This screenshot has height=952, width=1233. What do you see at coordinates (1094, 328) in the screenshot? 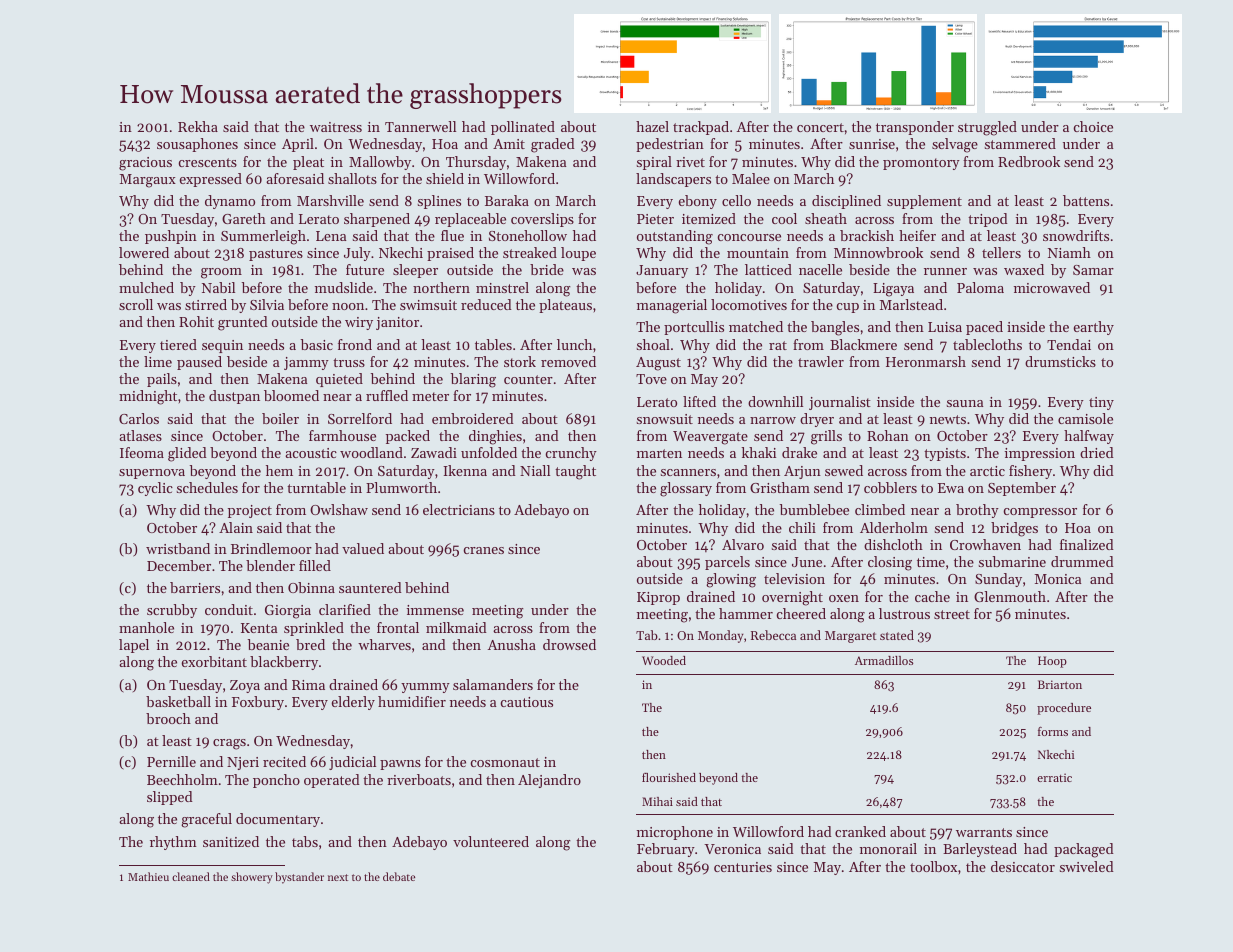
I see `earthy` at bounding box center [1094, 328].
